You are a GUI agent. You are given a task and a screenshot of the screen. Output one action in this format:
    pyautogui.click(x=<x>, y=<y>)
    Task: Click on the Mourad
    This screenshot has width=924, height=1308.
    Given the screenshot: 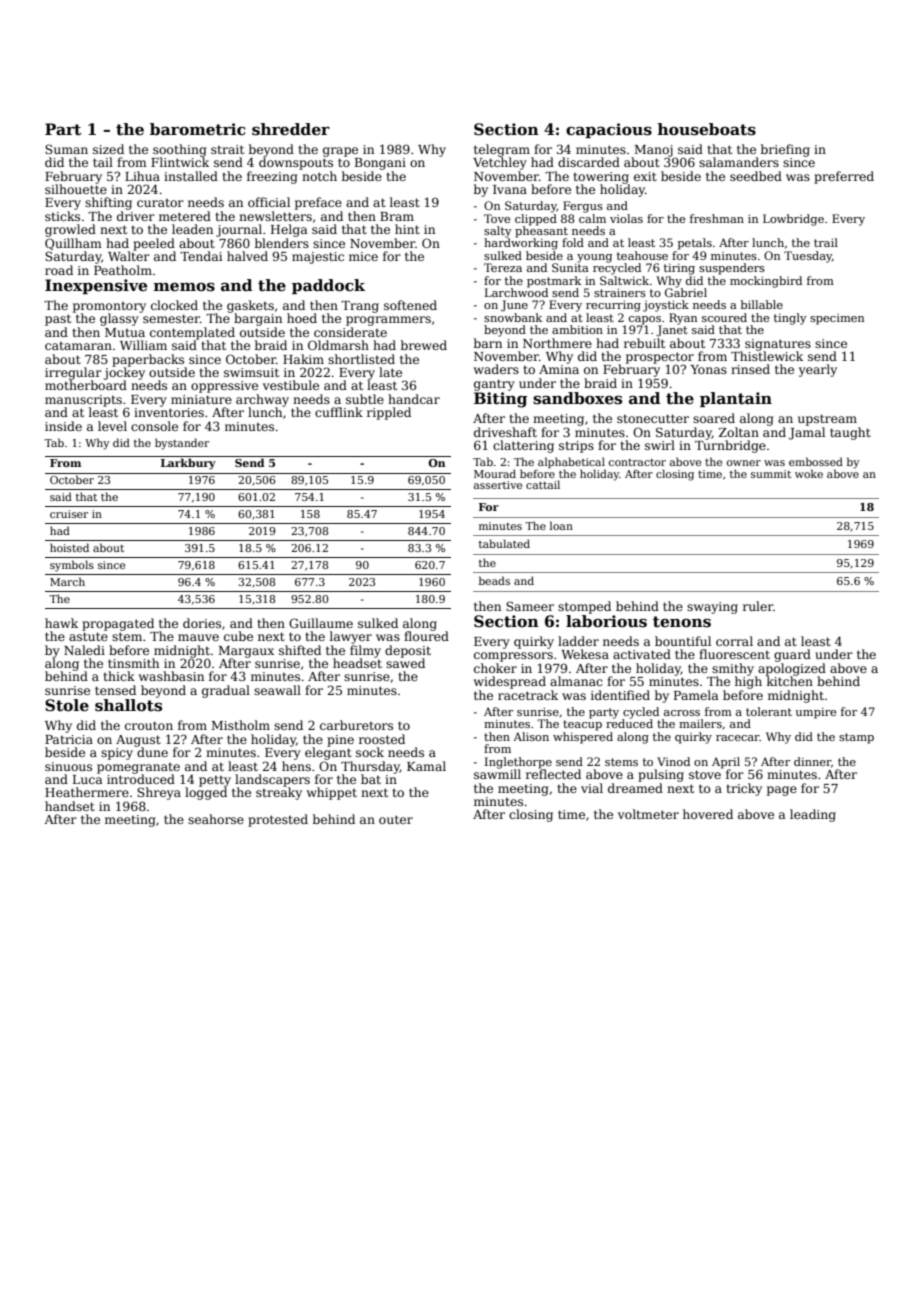 What is the action you would take?
    pyautogui.click(x=495, y=473)
